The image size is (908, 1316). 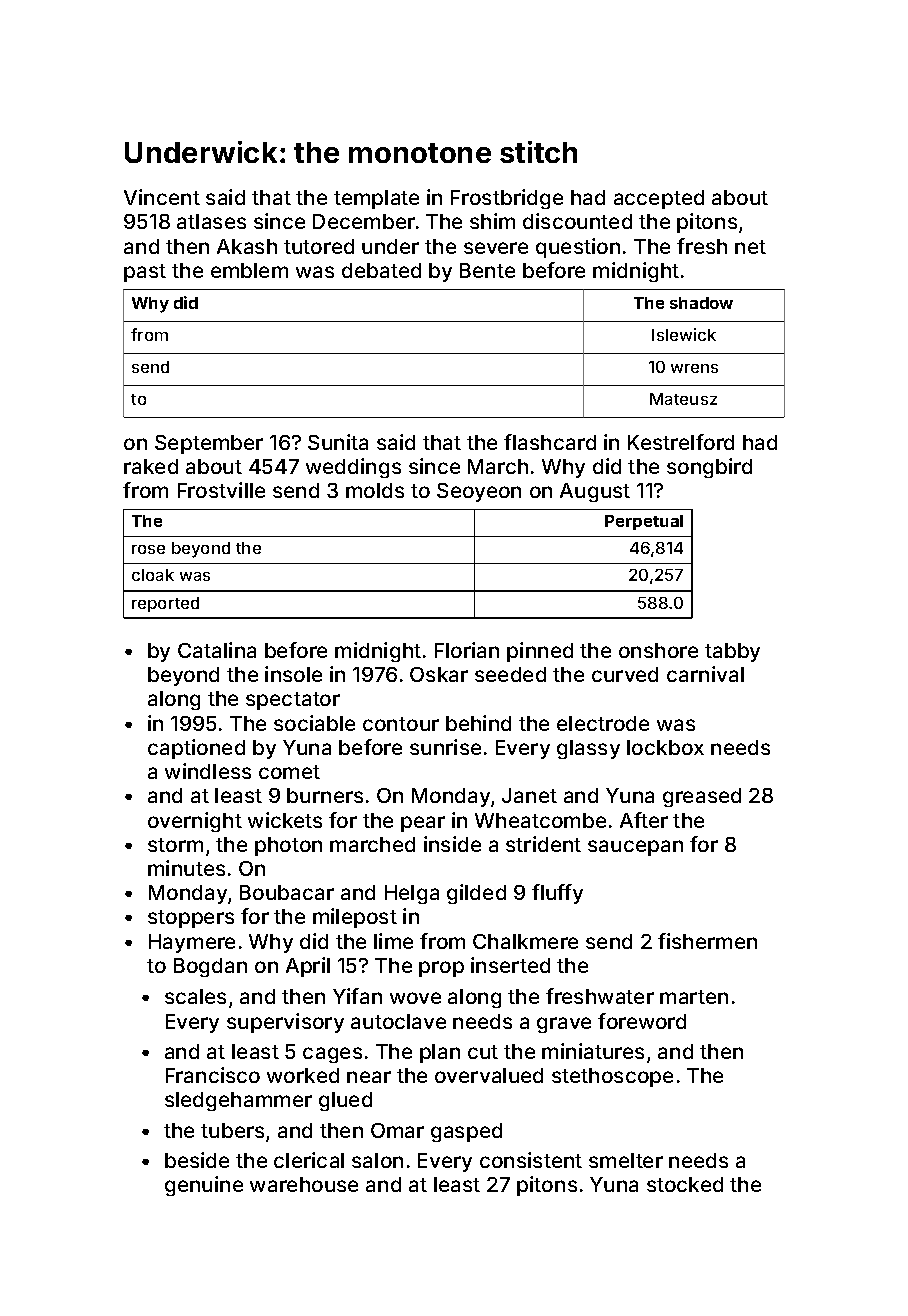 What do you see at coordinates (626, 1160) in the screenshot?
I see `smelter` at bounding box center [626, 1160].
